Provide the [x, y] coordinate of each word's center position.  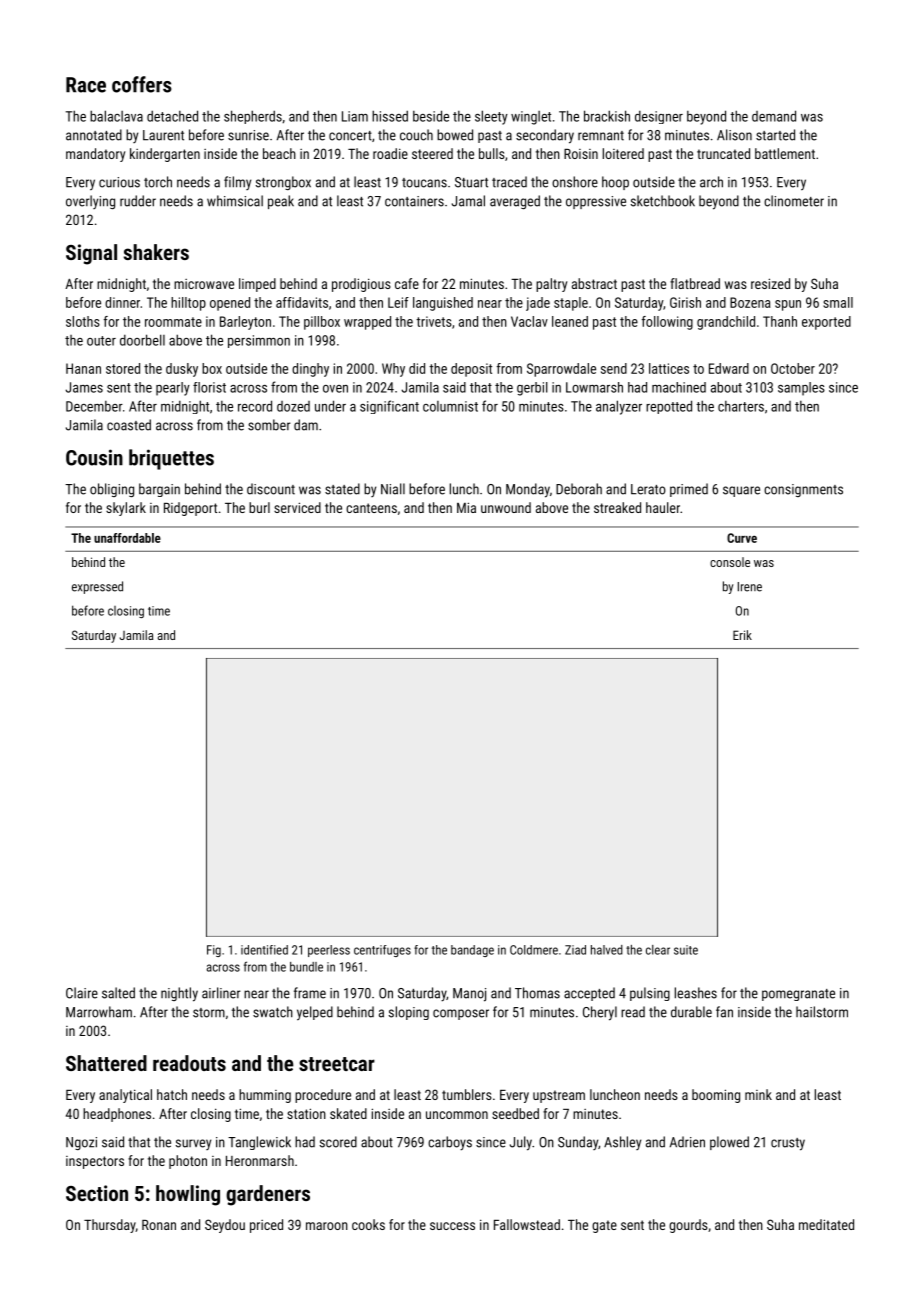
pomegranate [798, 995]
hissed [390, 116]
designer [659, 117]
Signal [91, 254]
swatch [273, 1012]
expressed [97, 587]
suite [686, 950]
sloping [409, 1013]
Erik [742, 635]
